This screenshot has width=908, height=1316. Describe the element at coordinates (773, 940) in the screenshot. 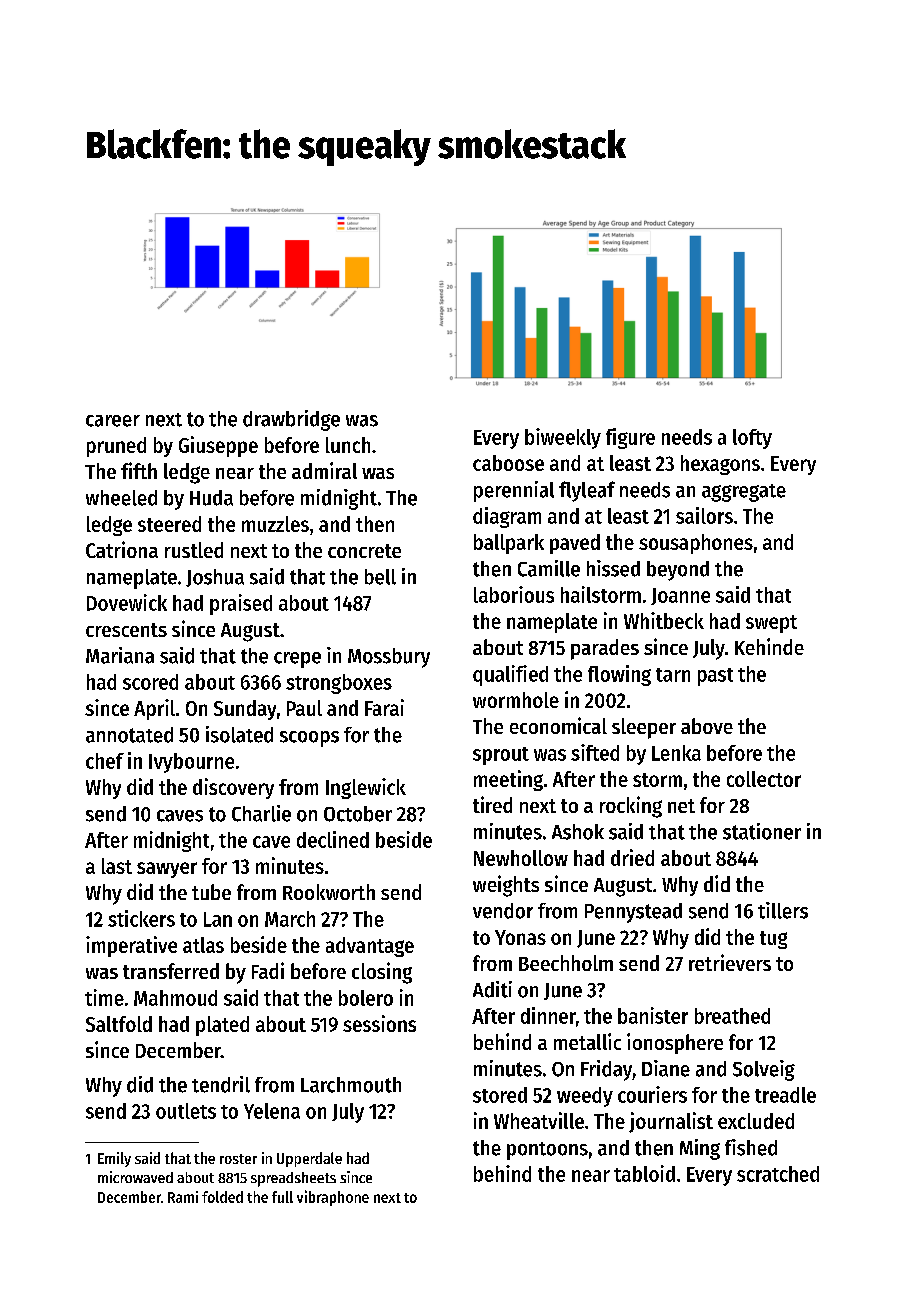

I see `tug` at that location.
